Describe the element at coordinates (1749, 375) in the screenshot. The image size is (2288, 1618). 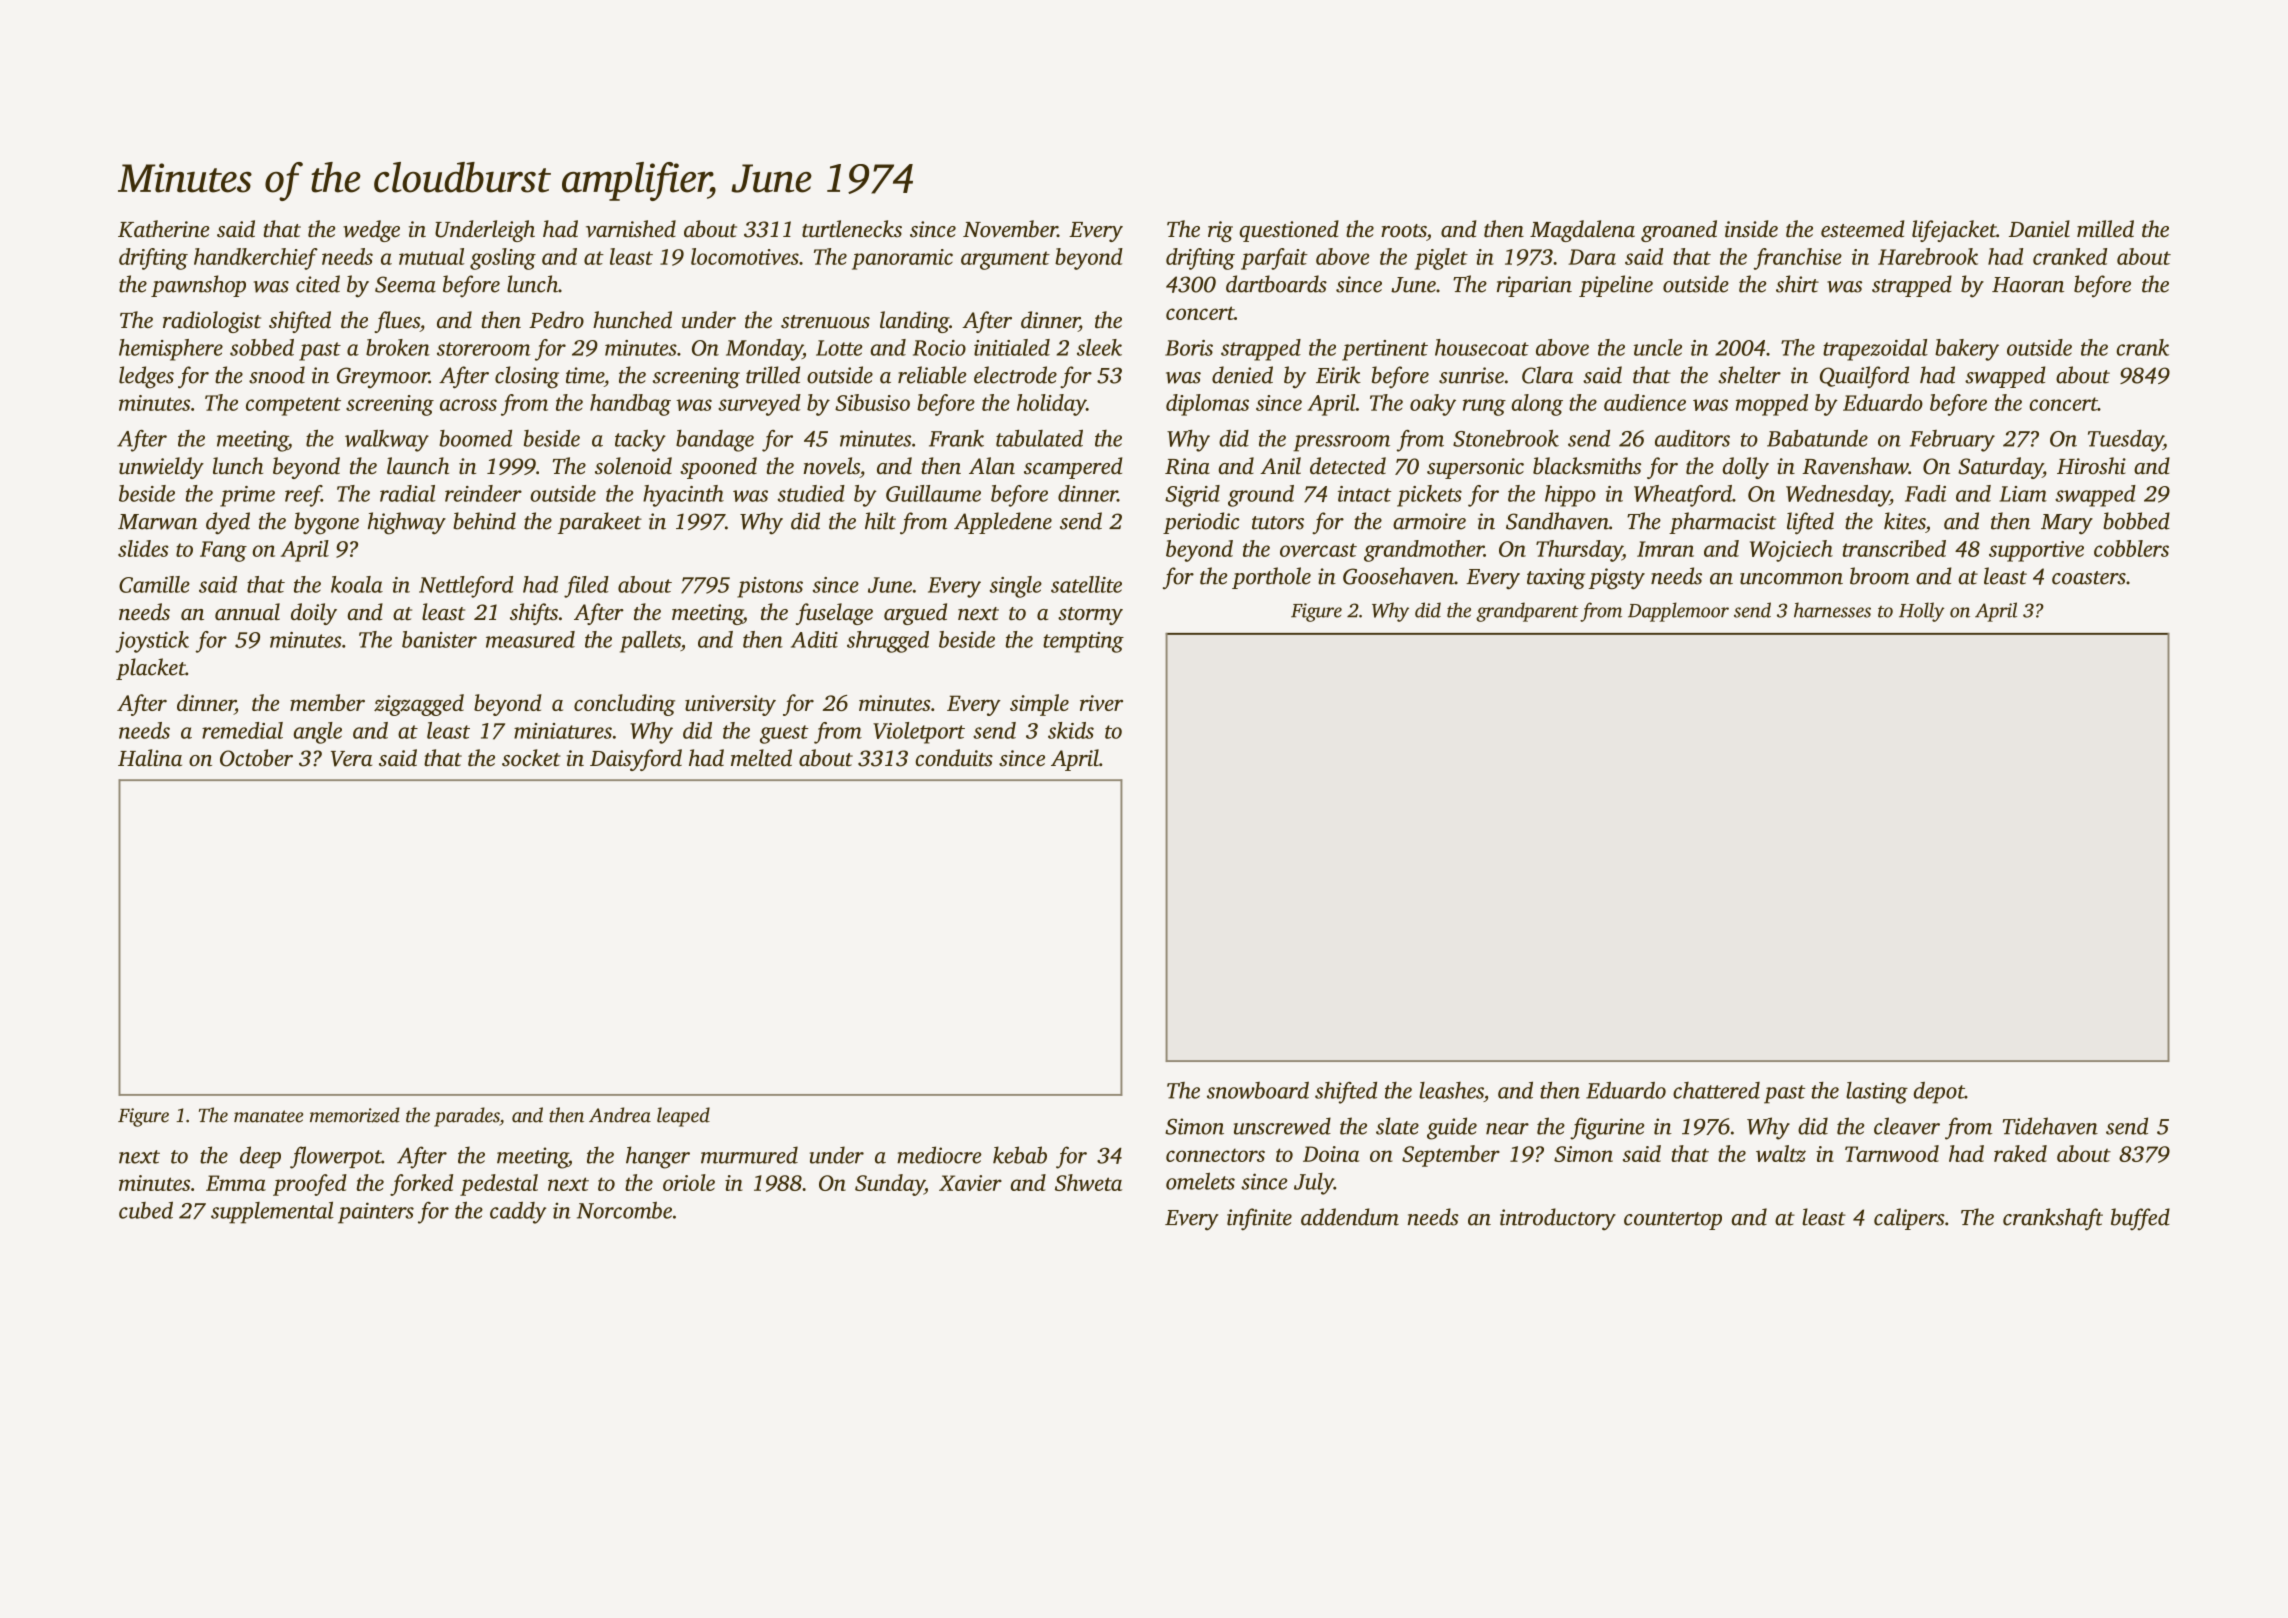
I see `shelter` at that location.
